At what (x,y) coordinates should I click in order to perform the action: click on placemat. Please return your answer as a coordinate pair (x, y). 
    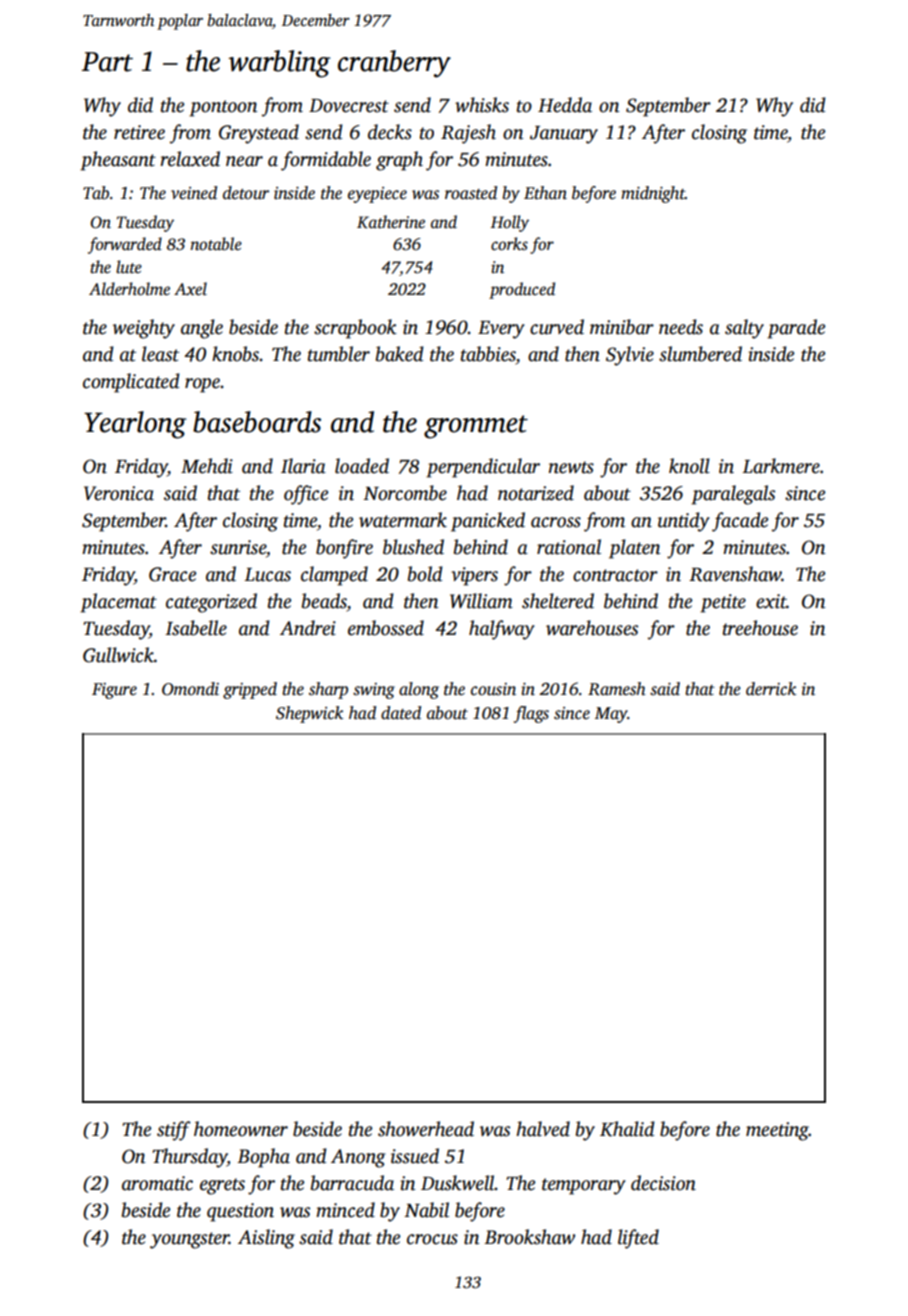
    Looking at the image, I should click on (118, 603).
